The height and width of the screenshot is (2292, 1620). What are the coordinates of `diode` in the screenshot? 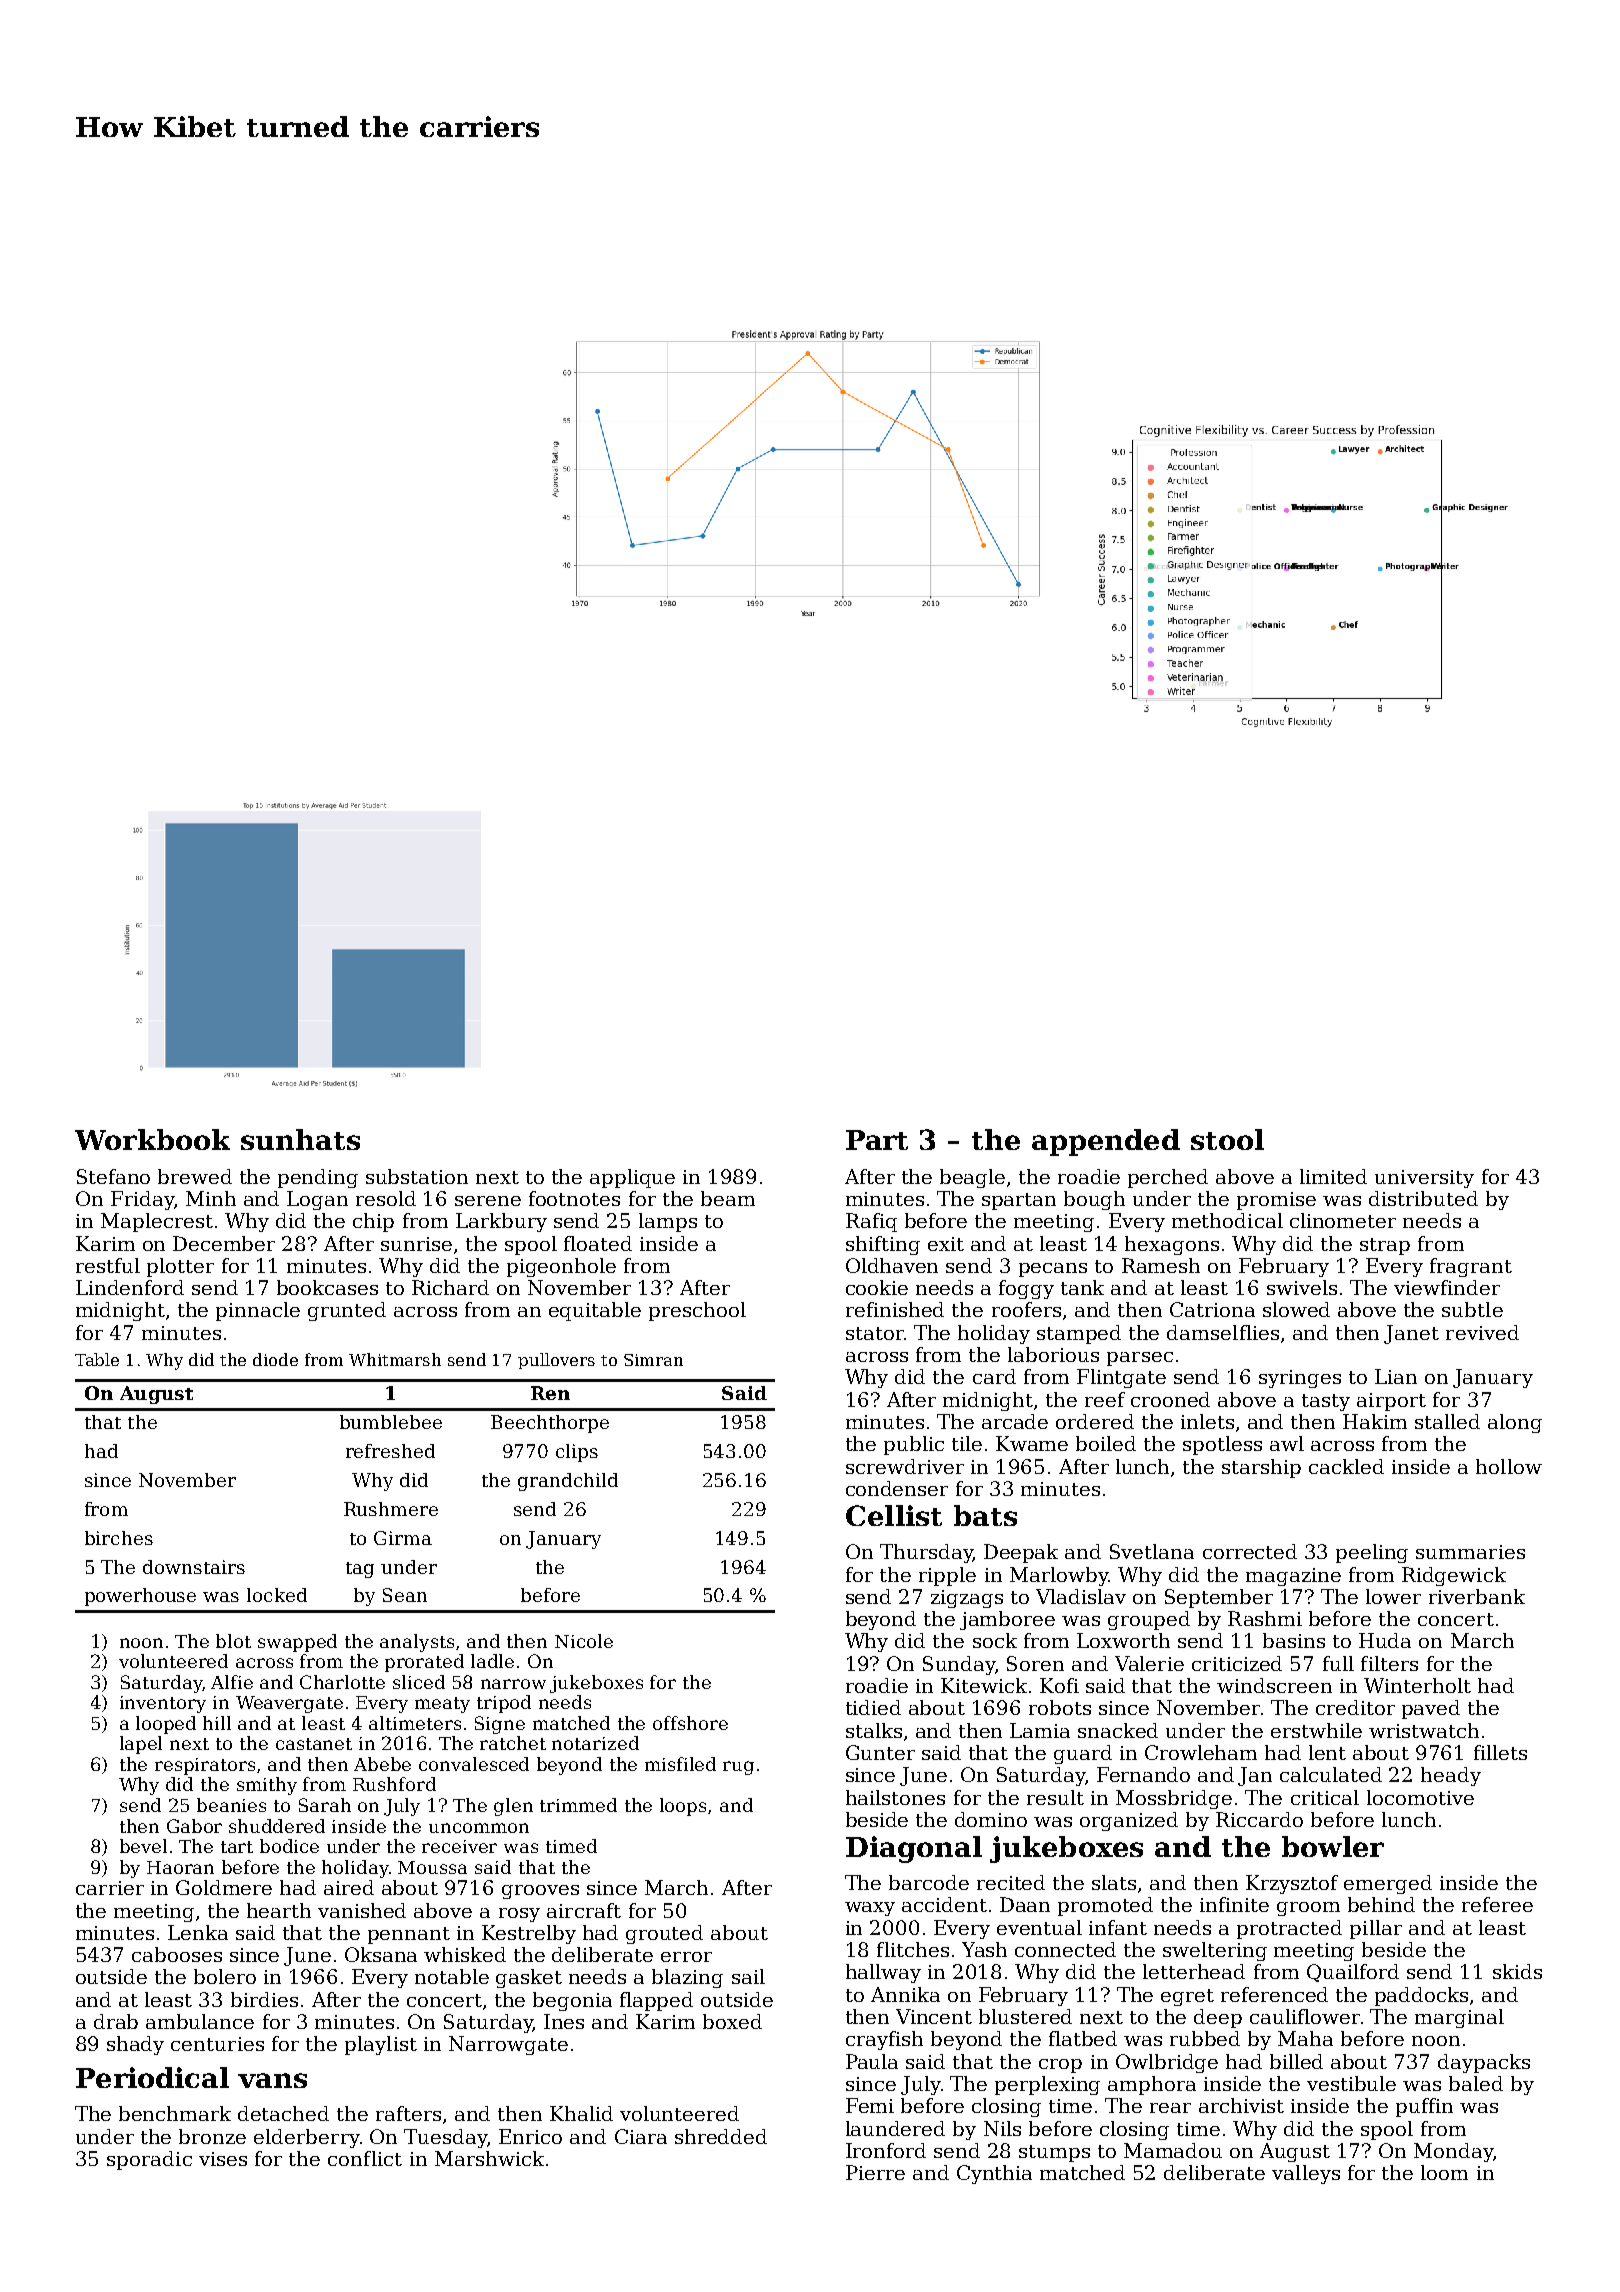 It's located at (275, 1359).
